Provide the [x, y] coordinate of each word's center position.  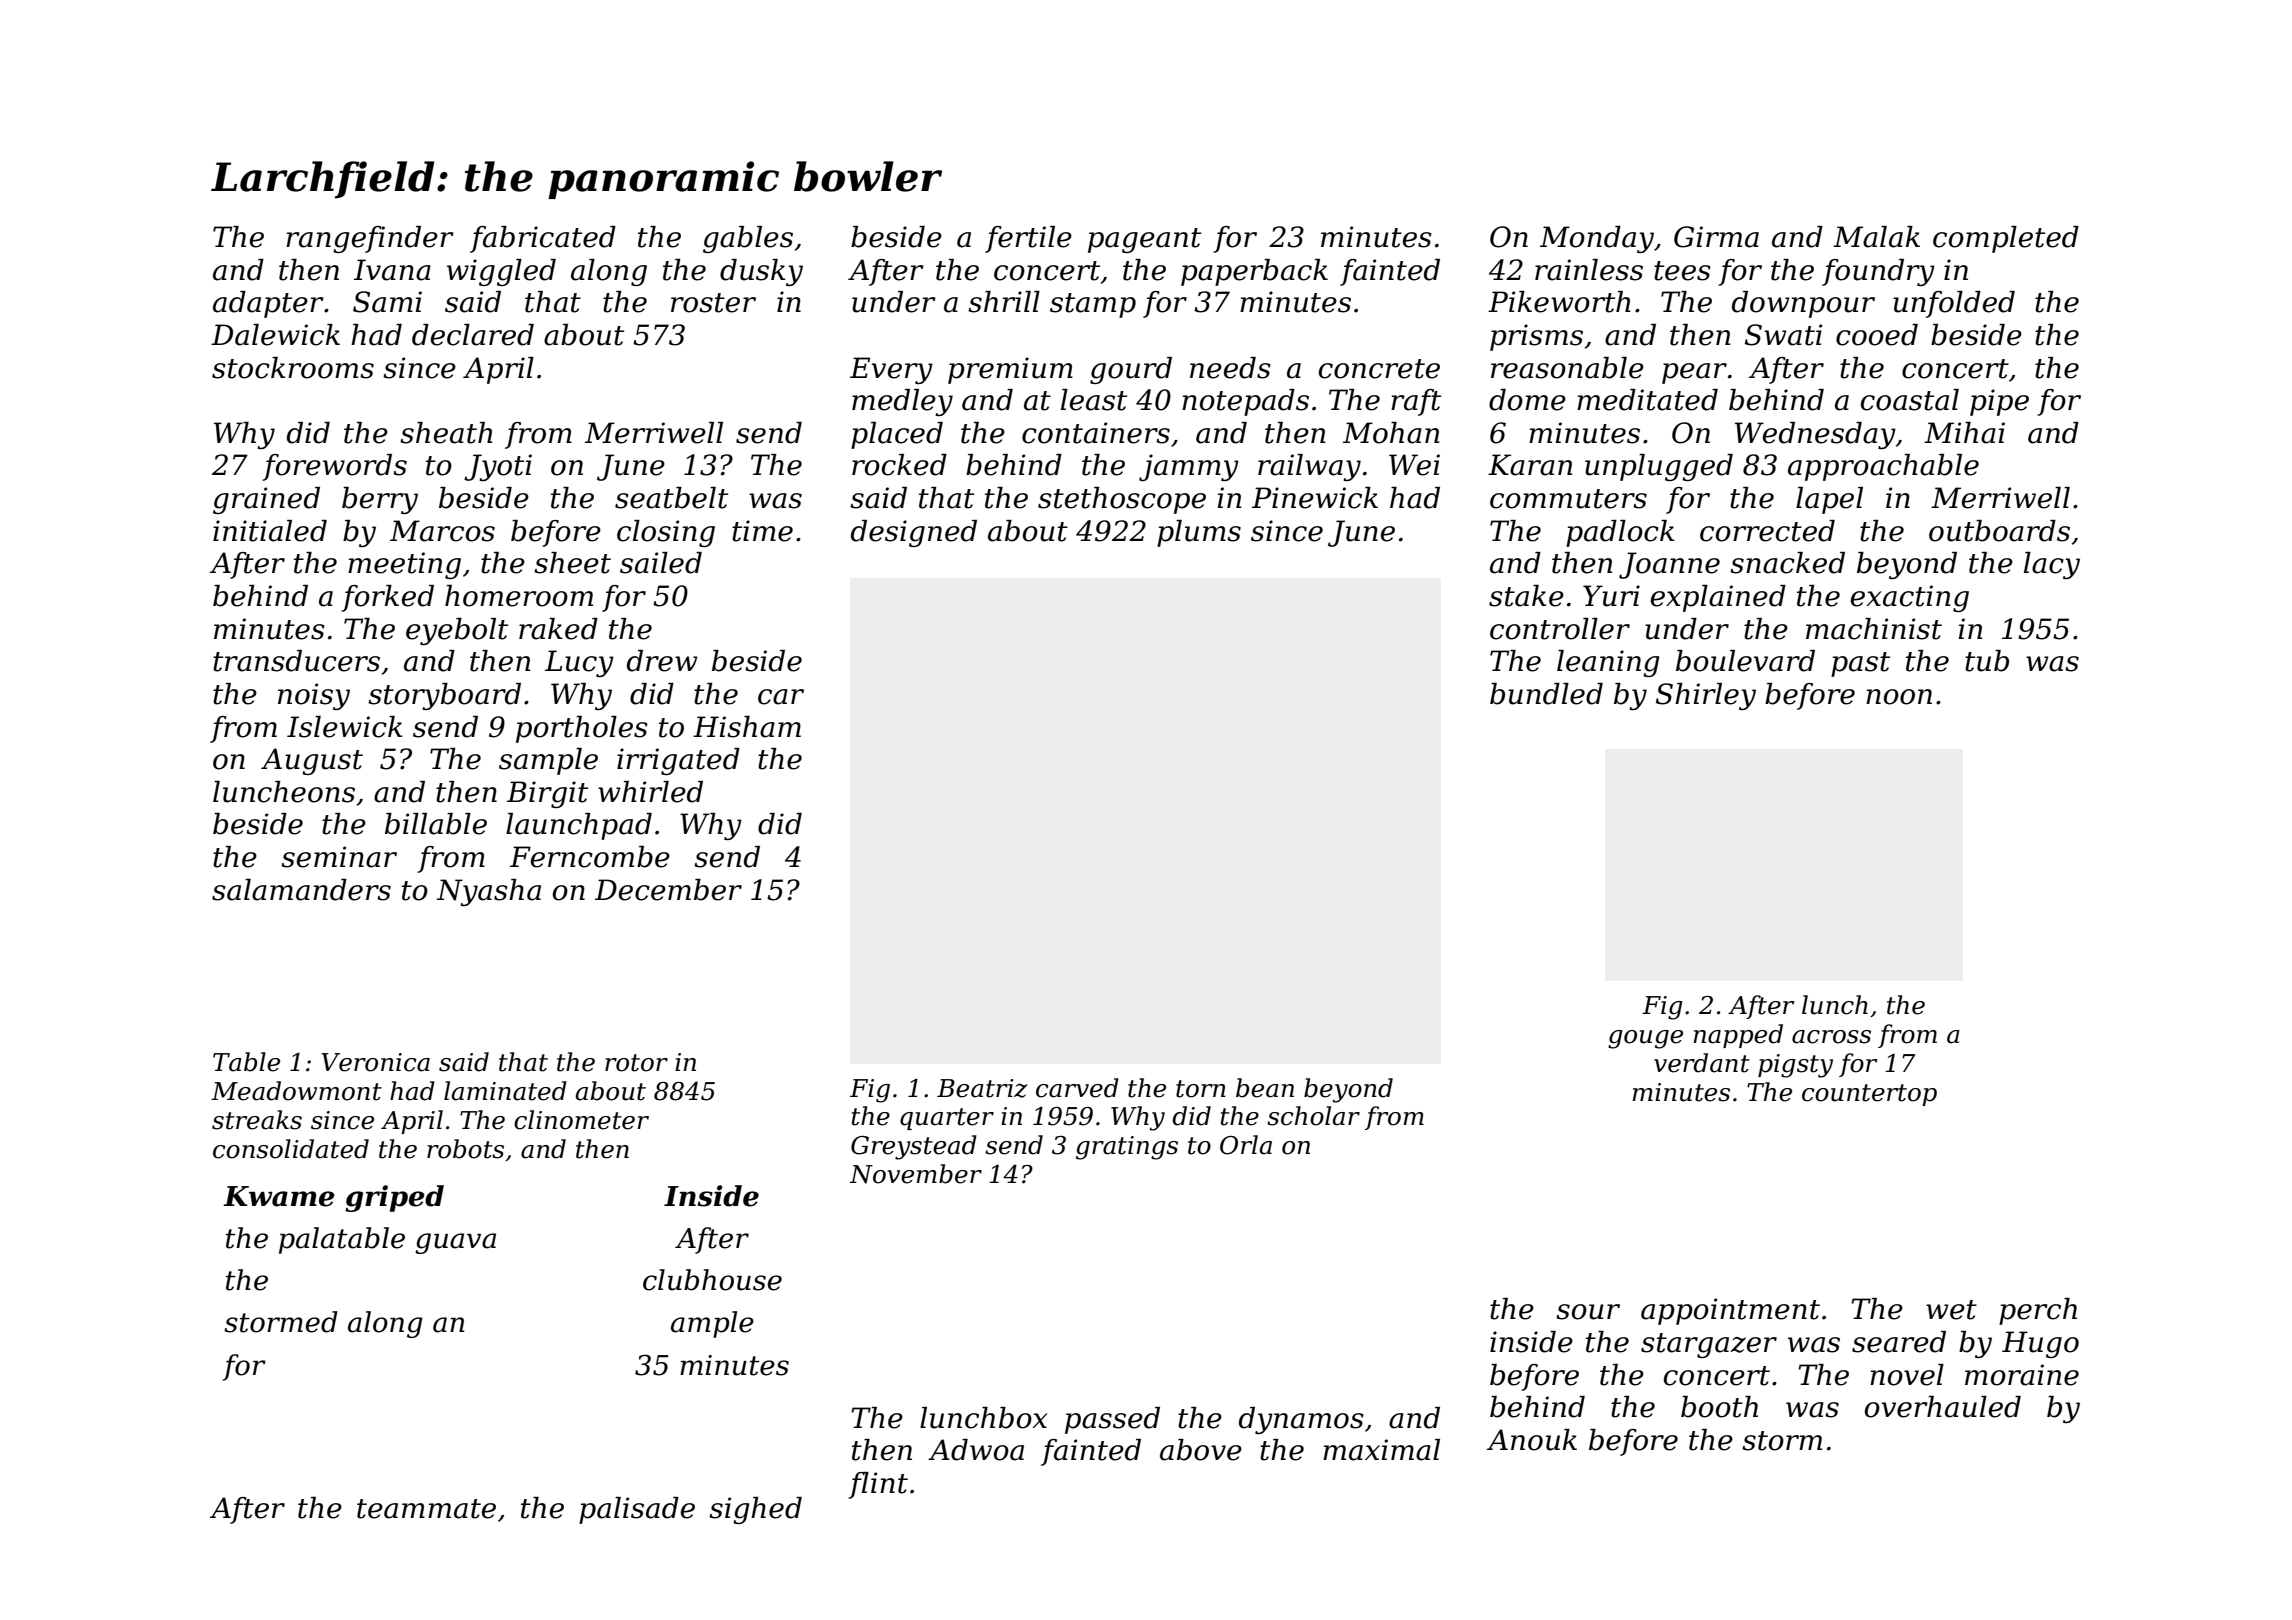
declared [473, 335]
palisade [637, 1510]
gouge [1645, 1039]
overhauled [1943, 1407]
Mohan [1391, 433]
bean [1265, 1088]
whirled [650, 792]
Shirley [1706, 696]
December [668, 890]
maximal [1381, 1450]
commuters [1568, 499]
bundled [1546, 694]
